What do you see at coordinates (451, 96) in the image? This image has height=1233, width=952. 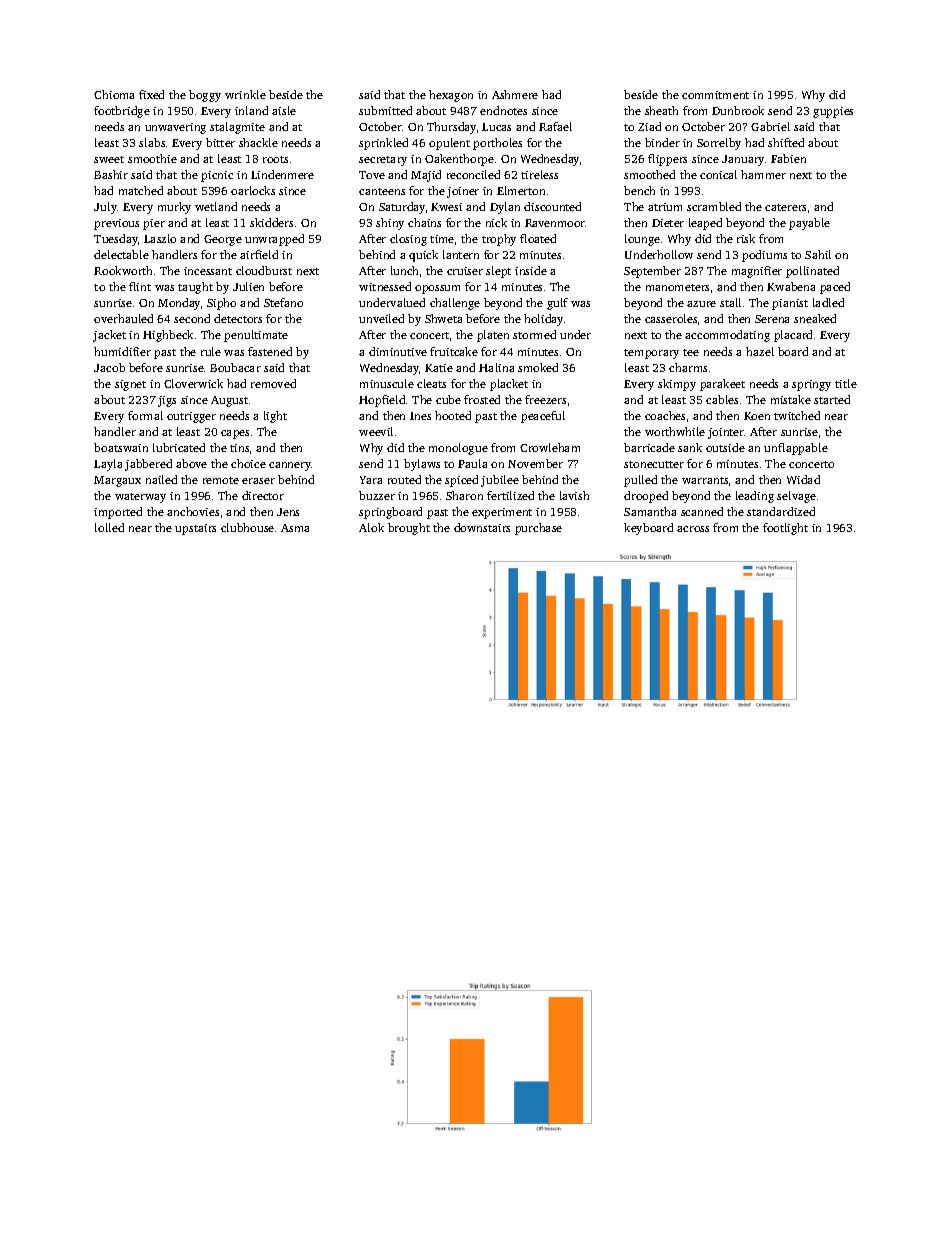 I see `hexagon` at bounding box center [451, 96].
